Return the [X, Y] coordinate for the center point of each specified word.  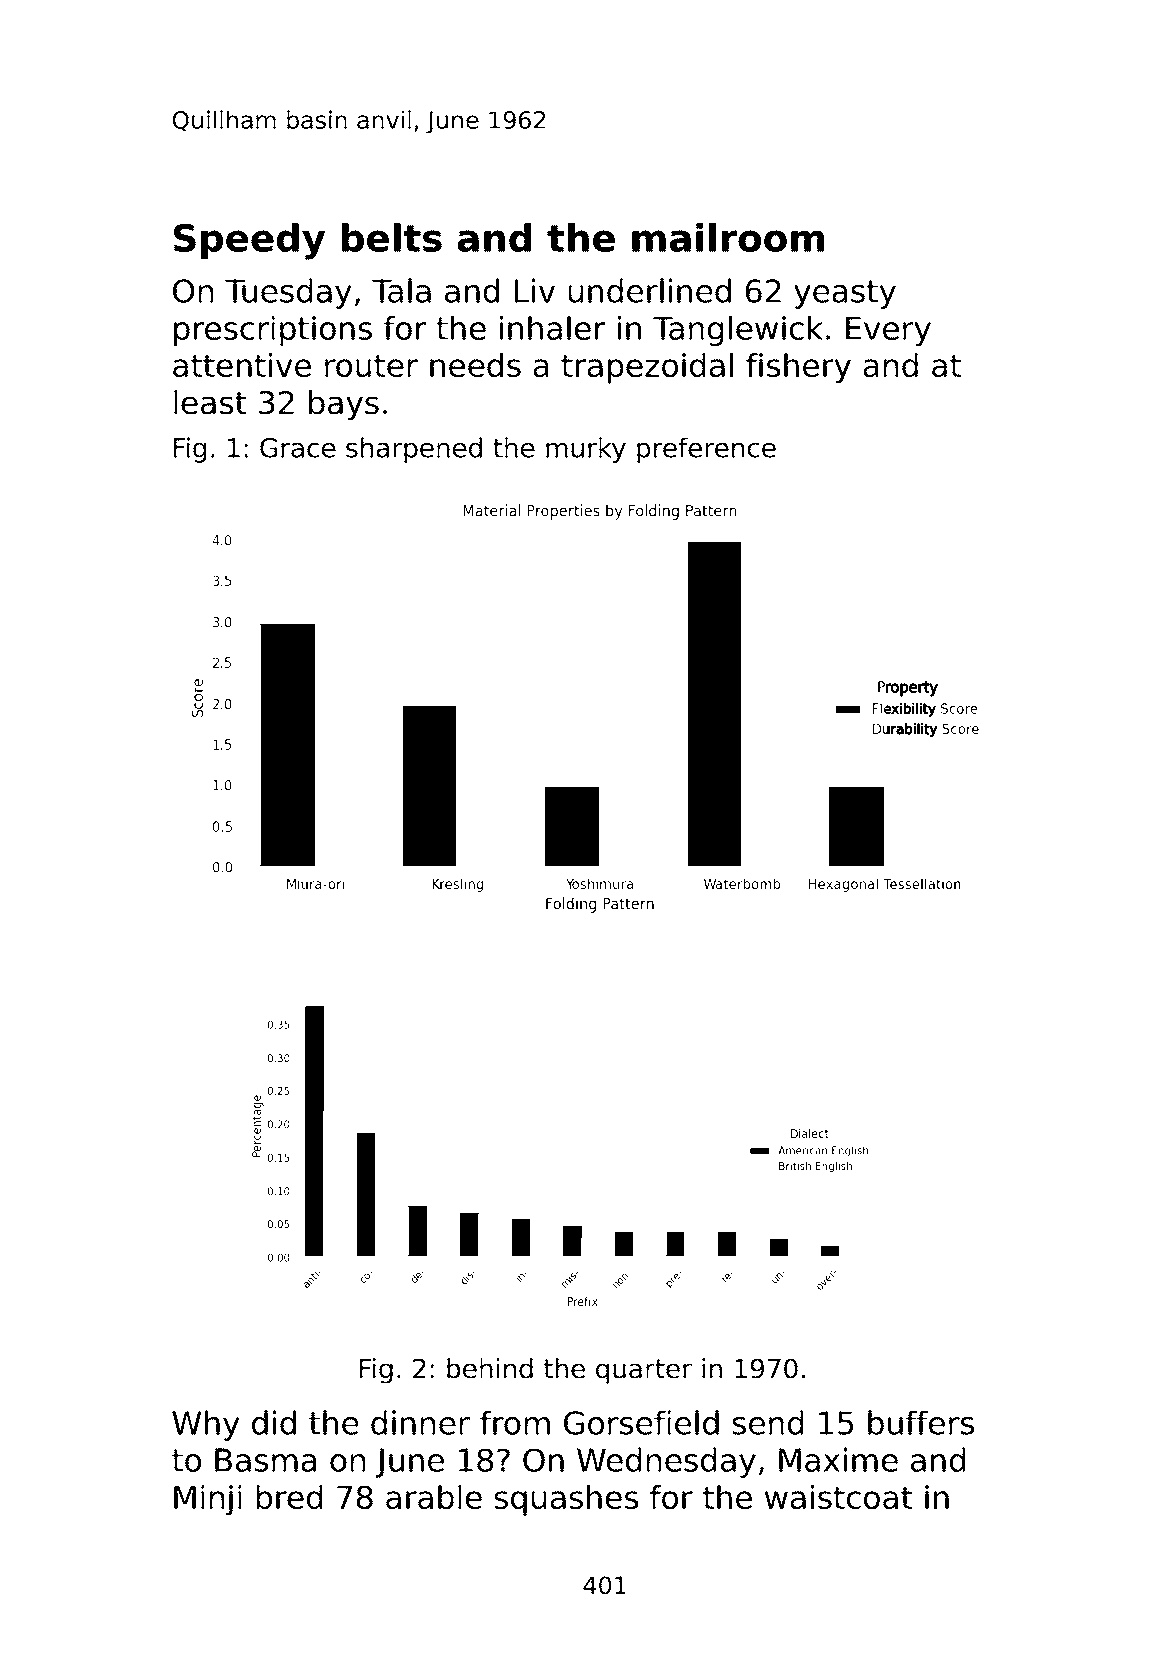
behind [490, 1368]
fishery [798, 368]
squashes [566, 1500]
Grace [298, 448]
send [768, 1422]
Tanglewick [738, 331]
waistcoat [838, 1497]
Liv [535, 290]
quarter [644, 1371]
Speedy [250, 241]
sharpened [414, 450]
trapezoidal [647, 368]
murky [586, 450]
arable [434, 1497]
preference [706, 450]
